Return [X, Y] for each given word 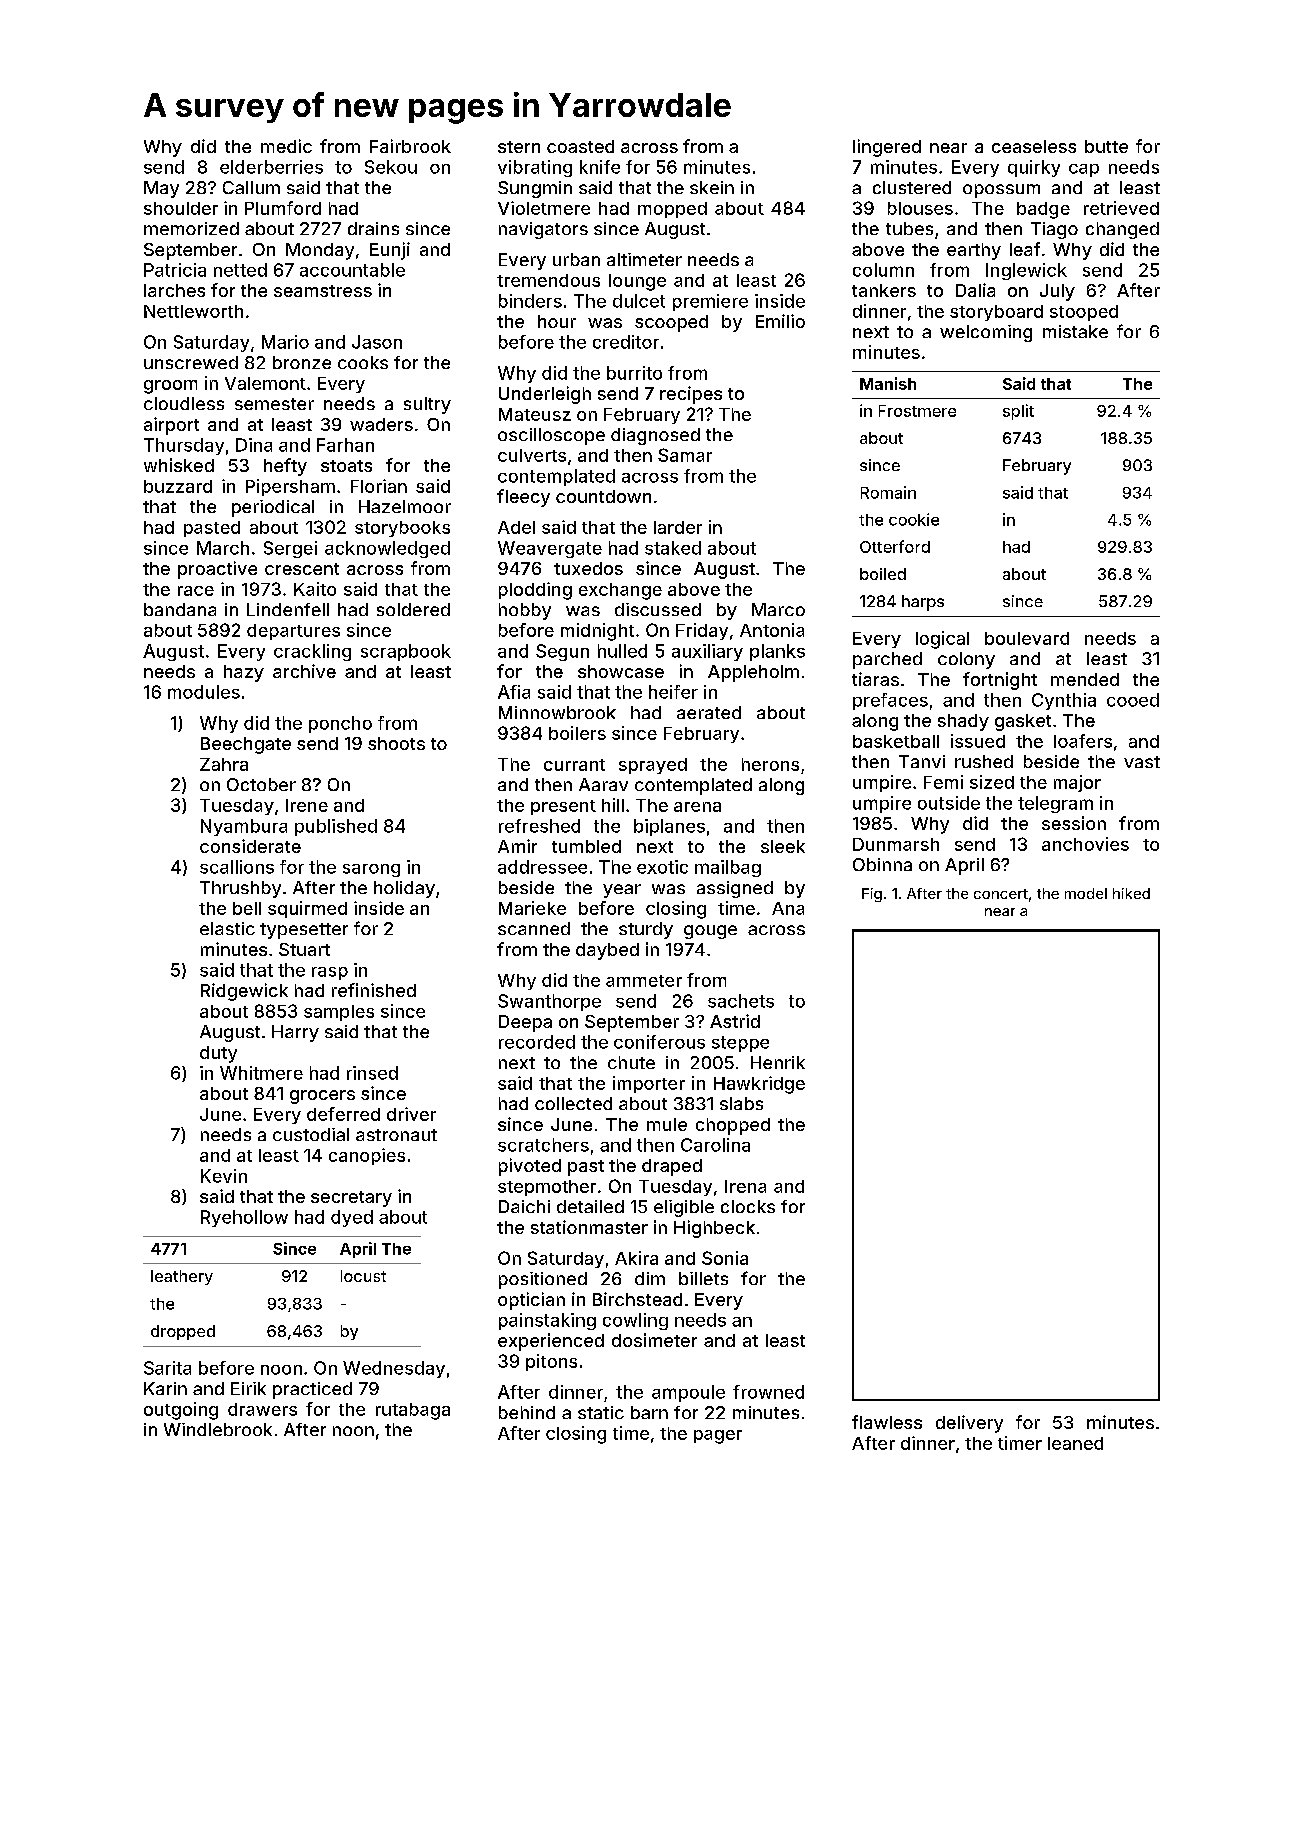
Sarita [167, 1368]
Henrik [778, 1062]
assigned [735, 889]
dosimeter [654, 1340]
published [336, 827]
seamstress [323, 291]
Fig [872, 895]
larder [678, 527]
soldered [413, 609]
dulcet [639, 301]
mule [667, 1124]
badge [1043, 210]
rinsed [372, 1073]
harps [923, 603]
